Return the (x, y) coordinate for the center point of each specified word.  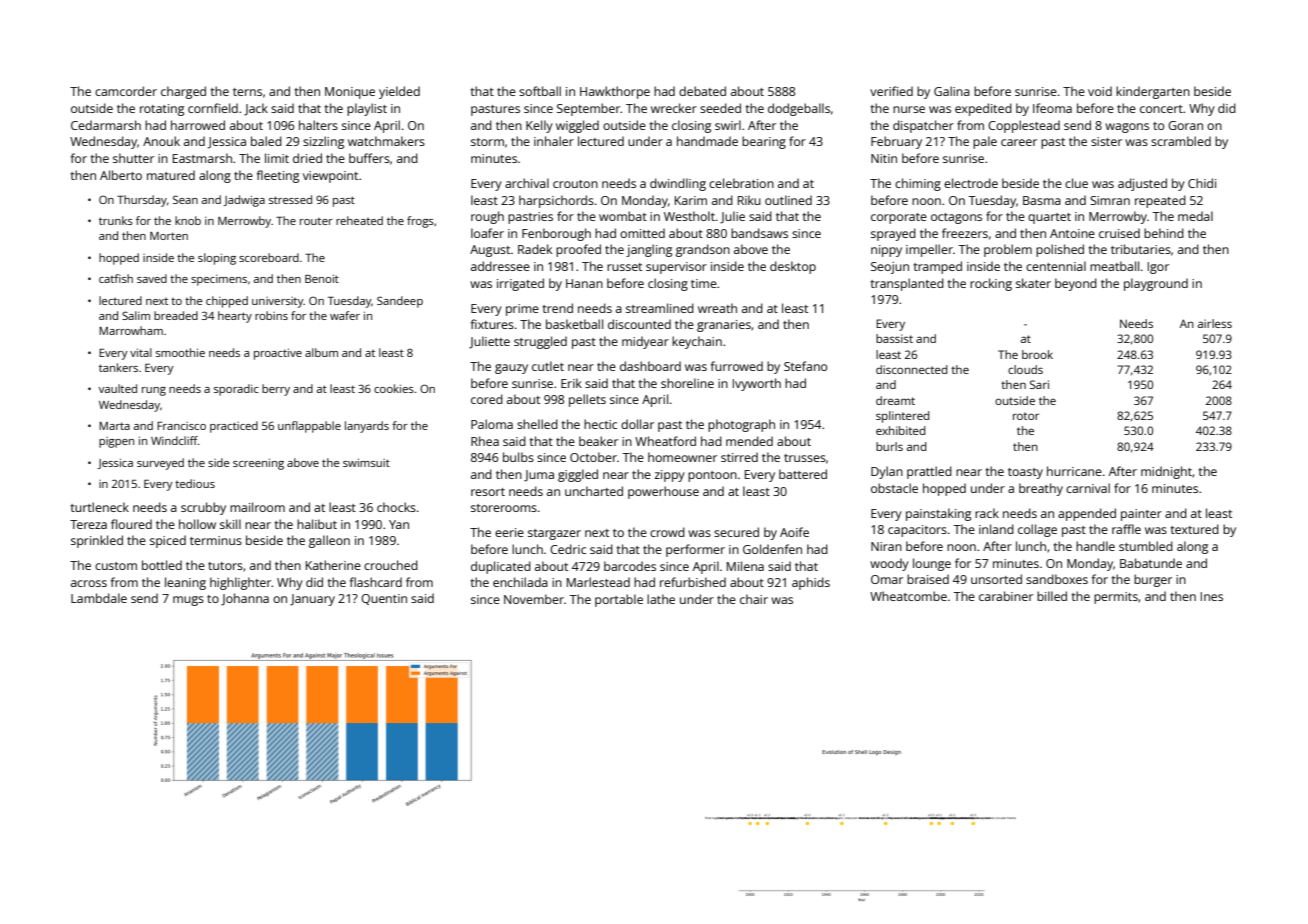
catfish (116, 278)
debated (702, 91)
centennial (1056, 266)
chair (754, 599)
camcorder (126, 91)
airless (1215, 323)
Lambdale (99, 598)
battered (803, 474)
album (321, 352)
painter (1141, 515)
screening (258, 464)
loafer (487, 233)
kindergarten (1153, 92)
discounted (639, 324)
